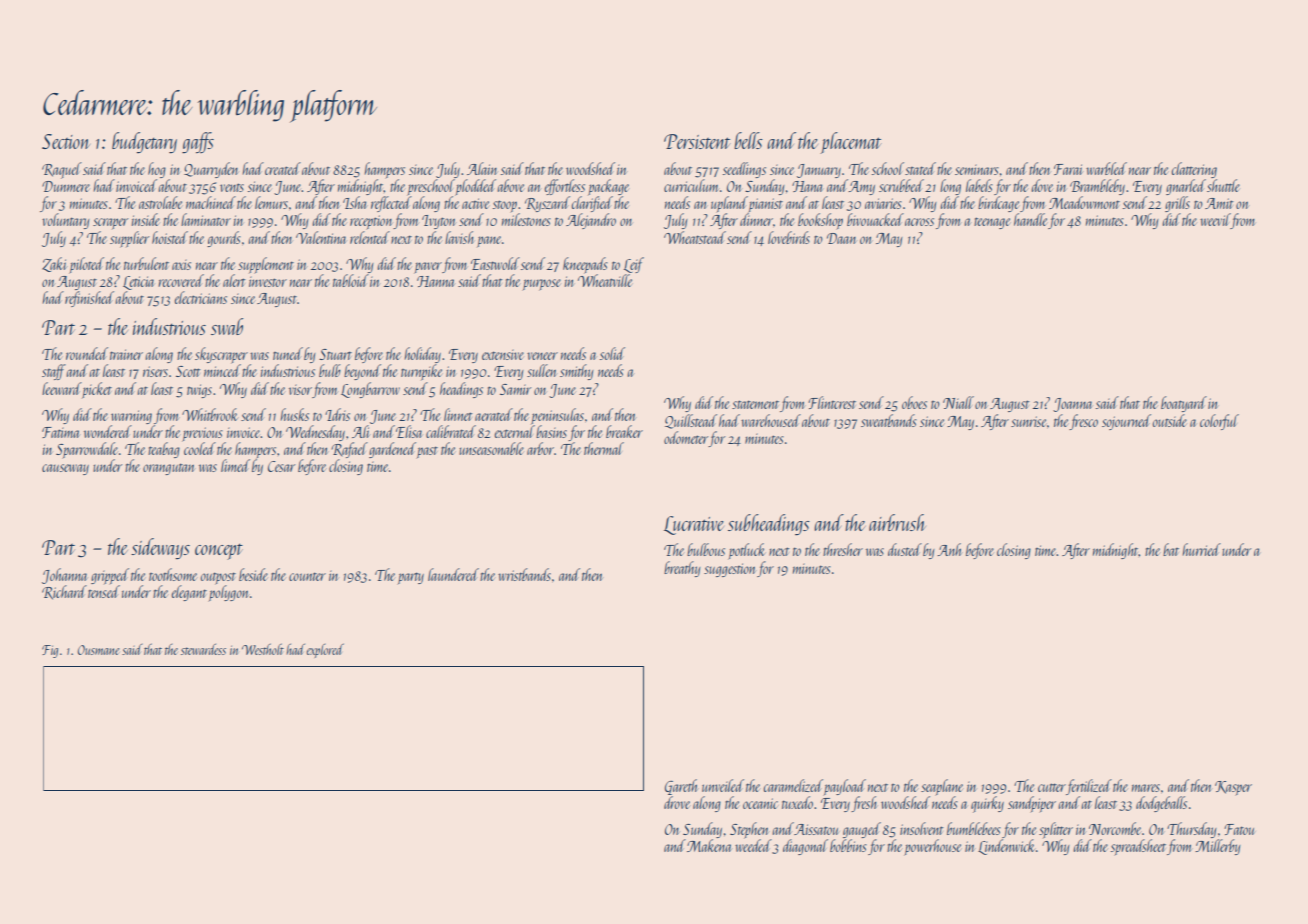 The width and height of the image is (1308, 924). What do you see at coordinates (1138, 847) in the image?
I see `spreadsheet` at bounding box center [1138, 847].
